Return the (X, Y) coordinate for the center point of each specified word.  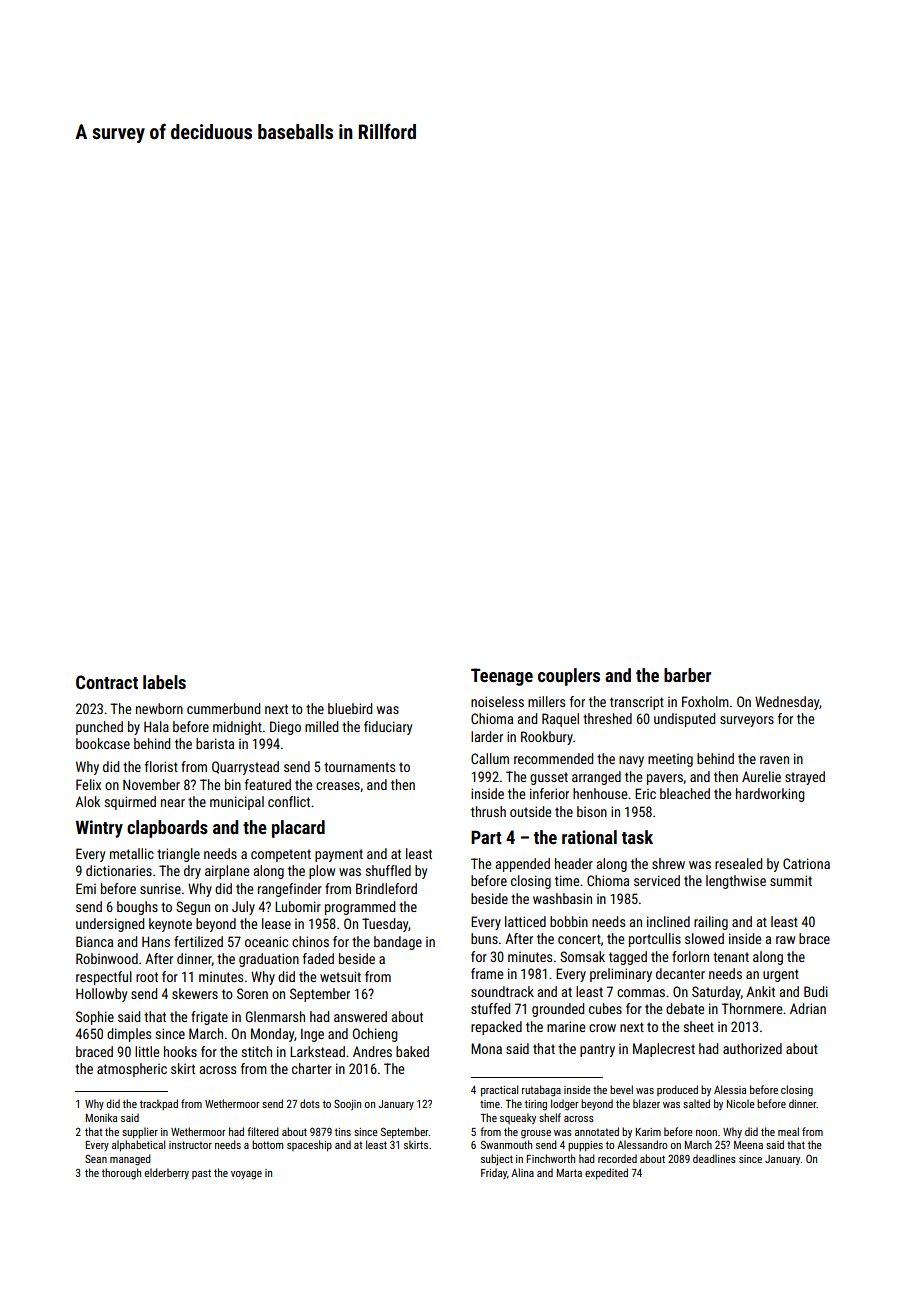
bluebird (350, 708)
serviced (657, 880)
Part (486, 837)
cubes (605, 1008)
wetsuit (340, 976)
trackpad (159, 1104)
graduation (269, 960)
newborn (159, 708)
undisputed (684, 720)
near (173, 803)
